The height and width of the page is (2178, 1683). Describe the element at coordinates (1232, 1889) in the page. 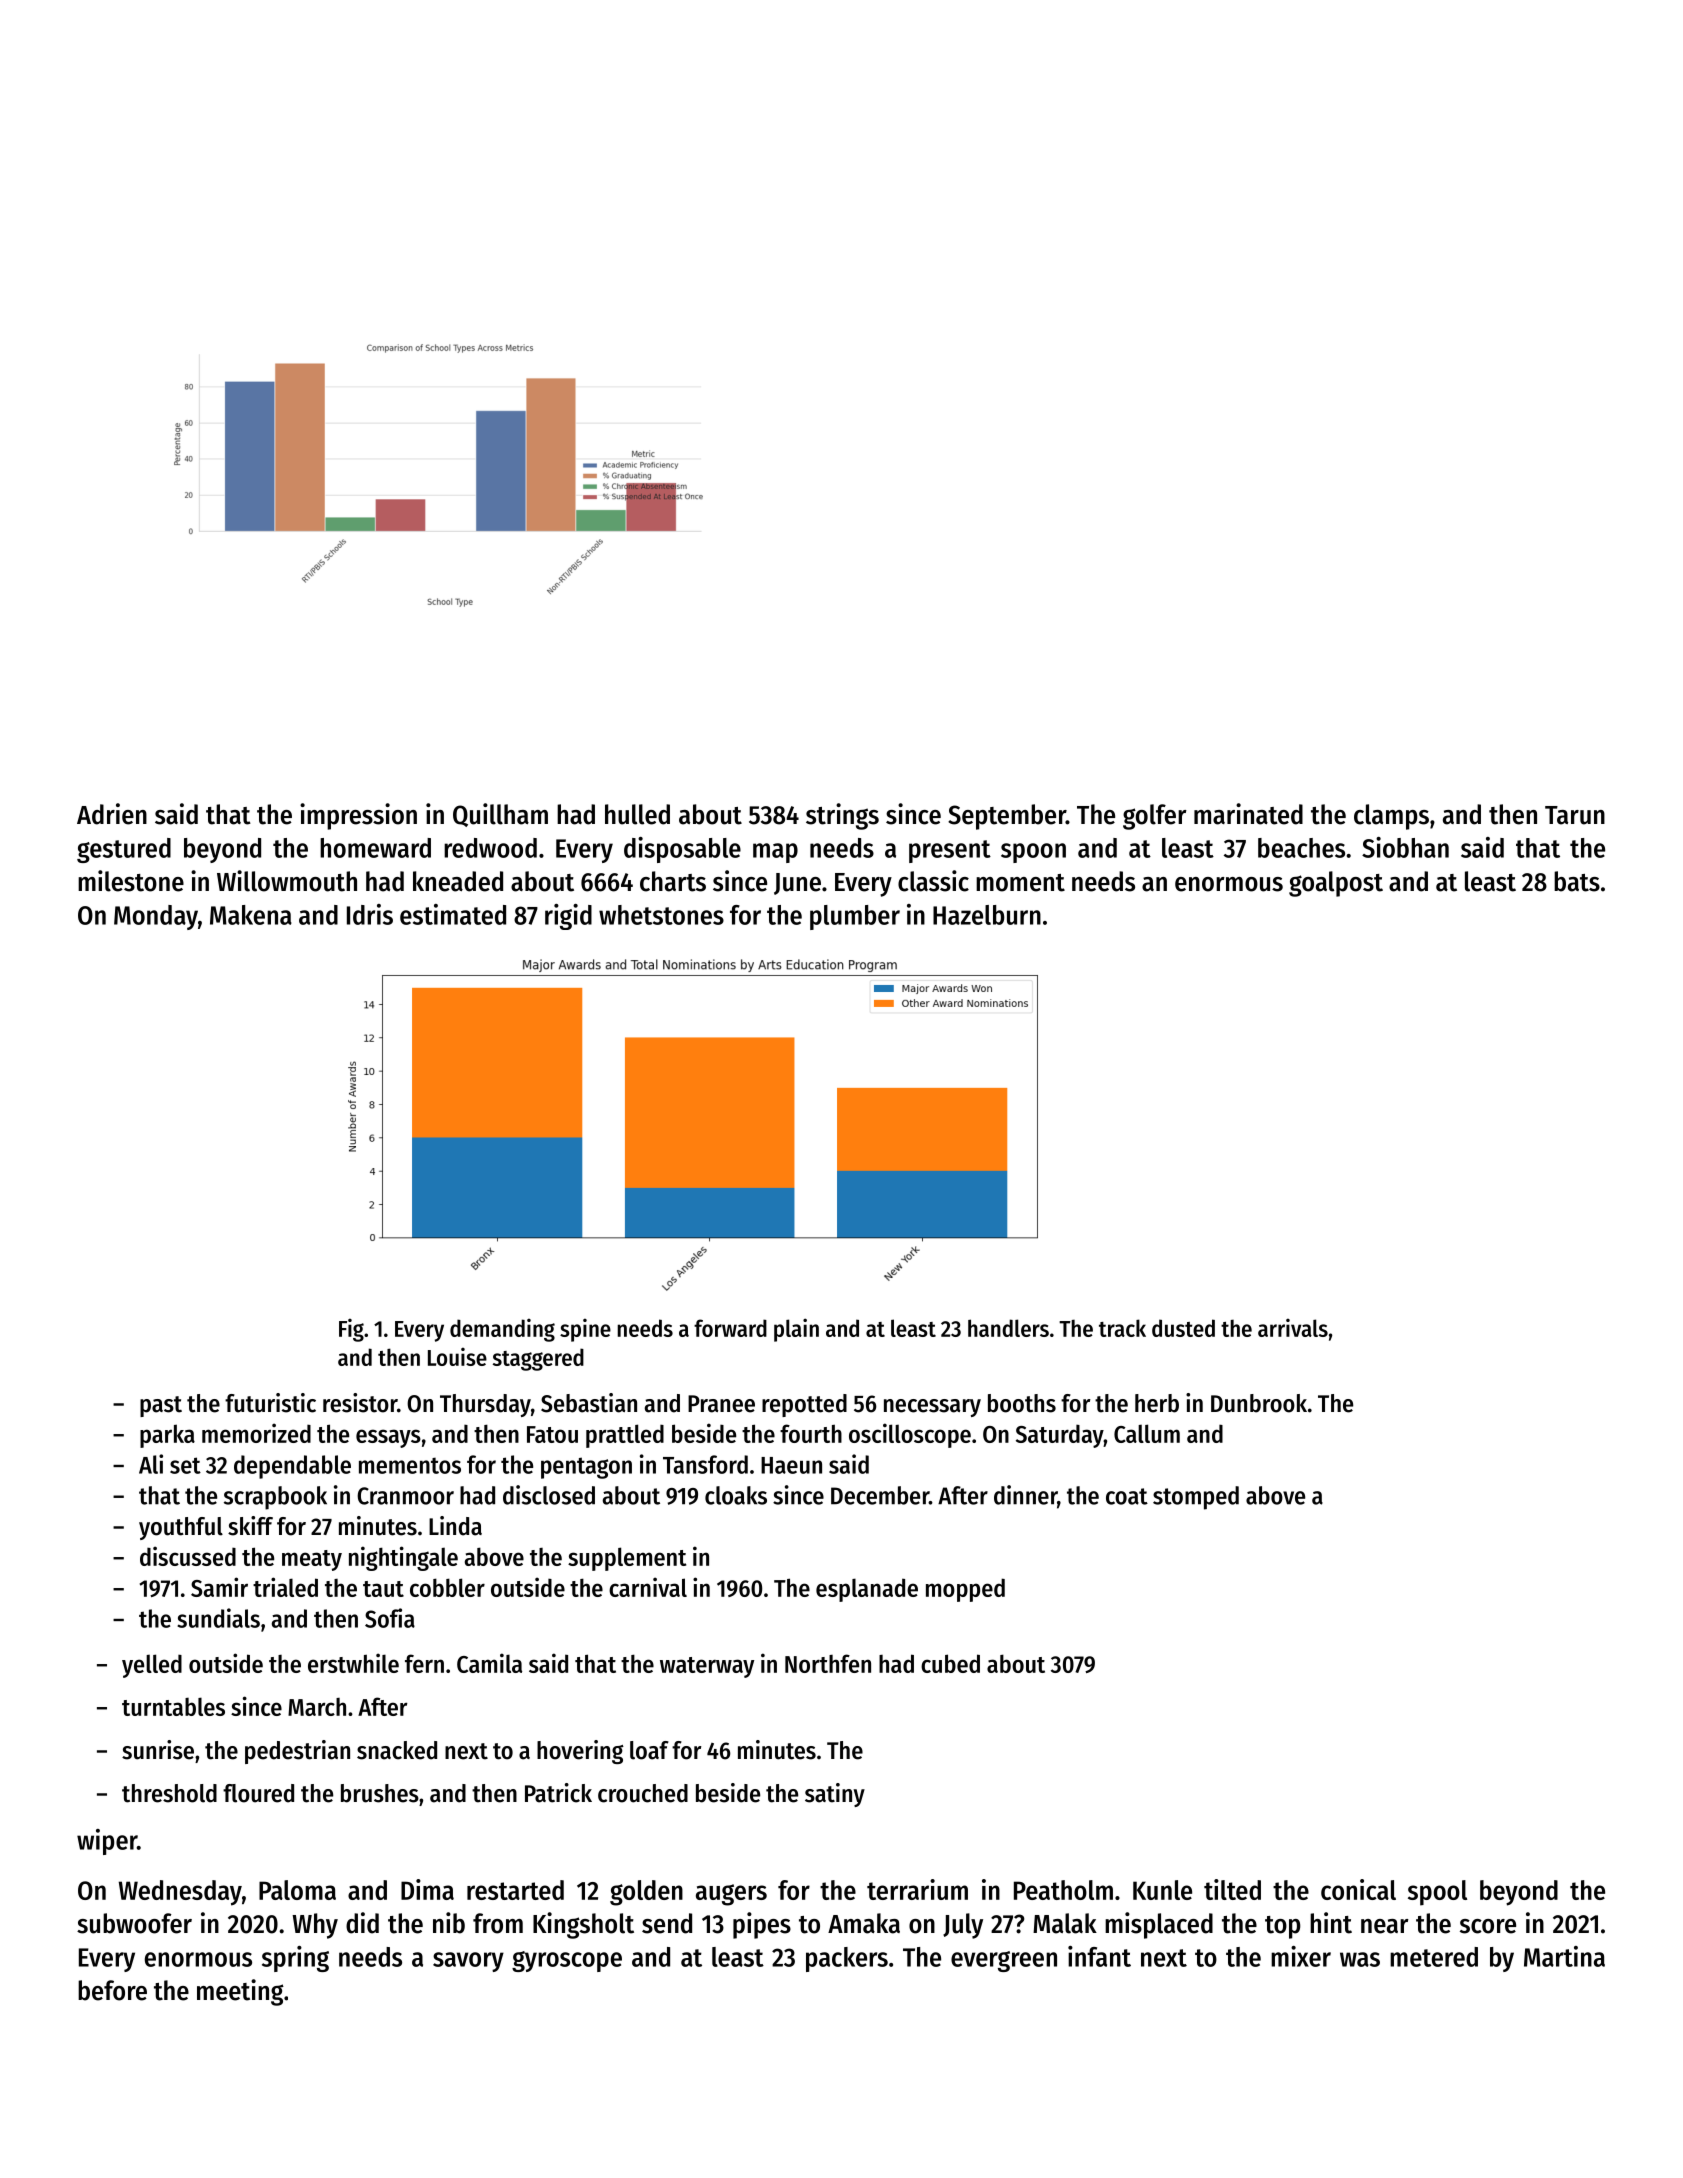

I see `tilted` at that location.
